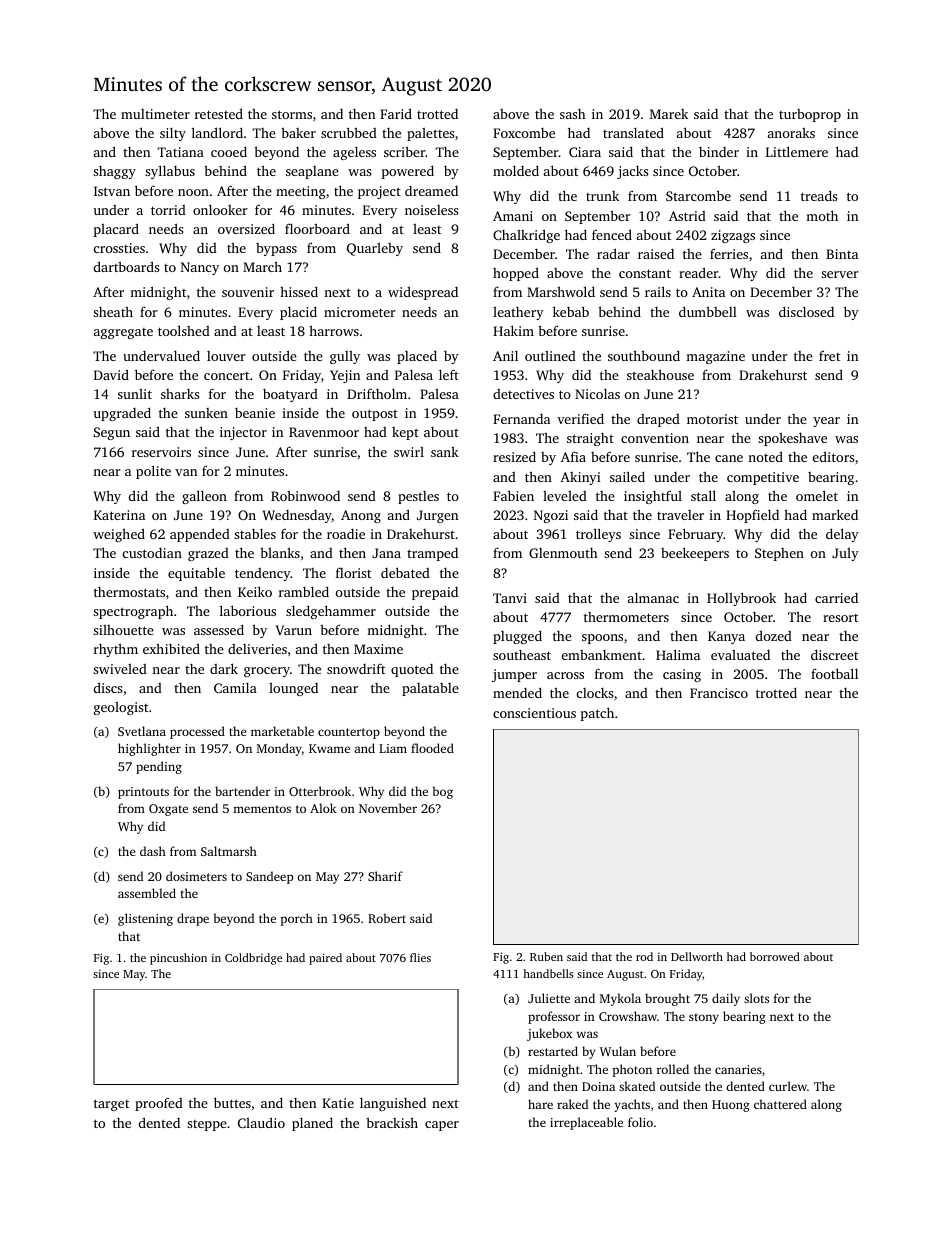 Image resolution: width=952 pixels, height=1233 pixels. I want to click on assembled, so click(147, 893).
